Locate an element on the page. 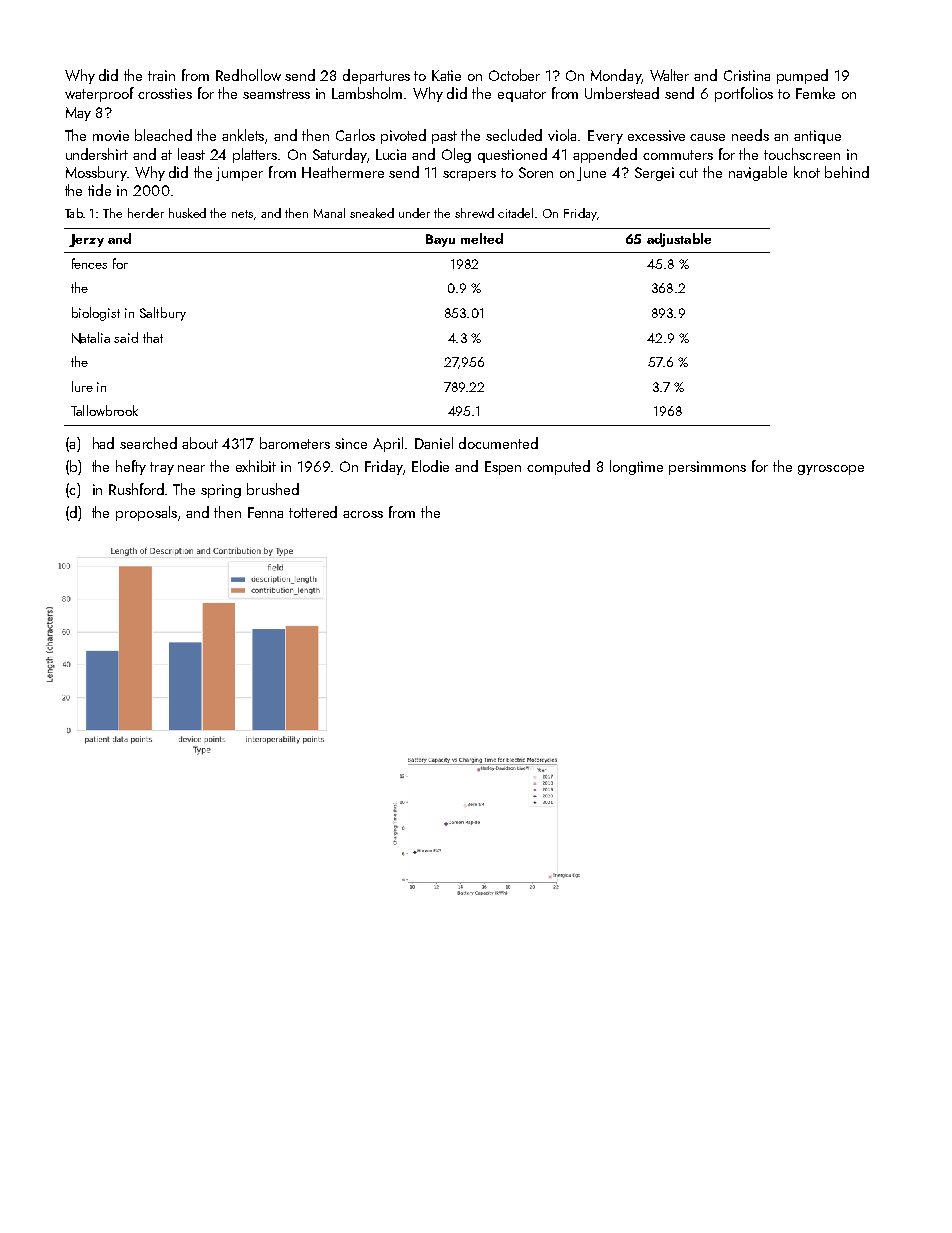  Oleg is located at coordinates (456, 155).
